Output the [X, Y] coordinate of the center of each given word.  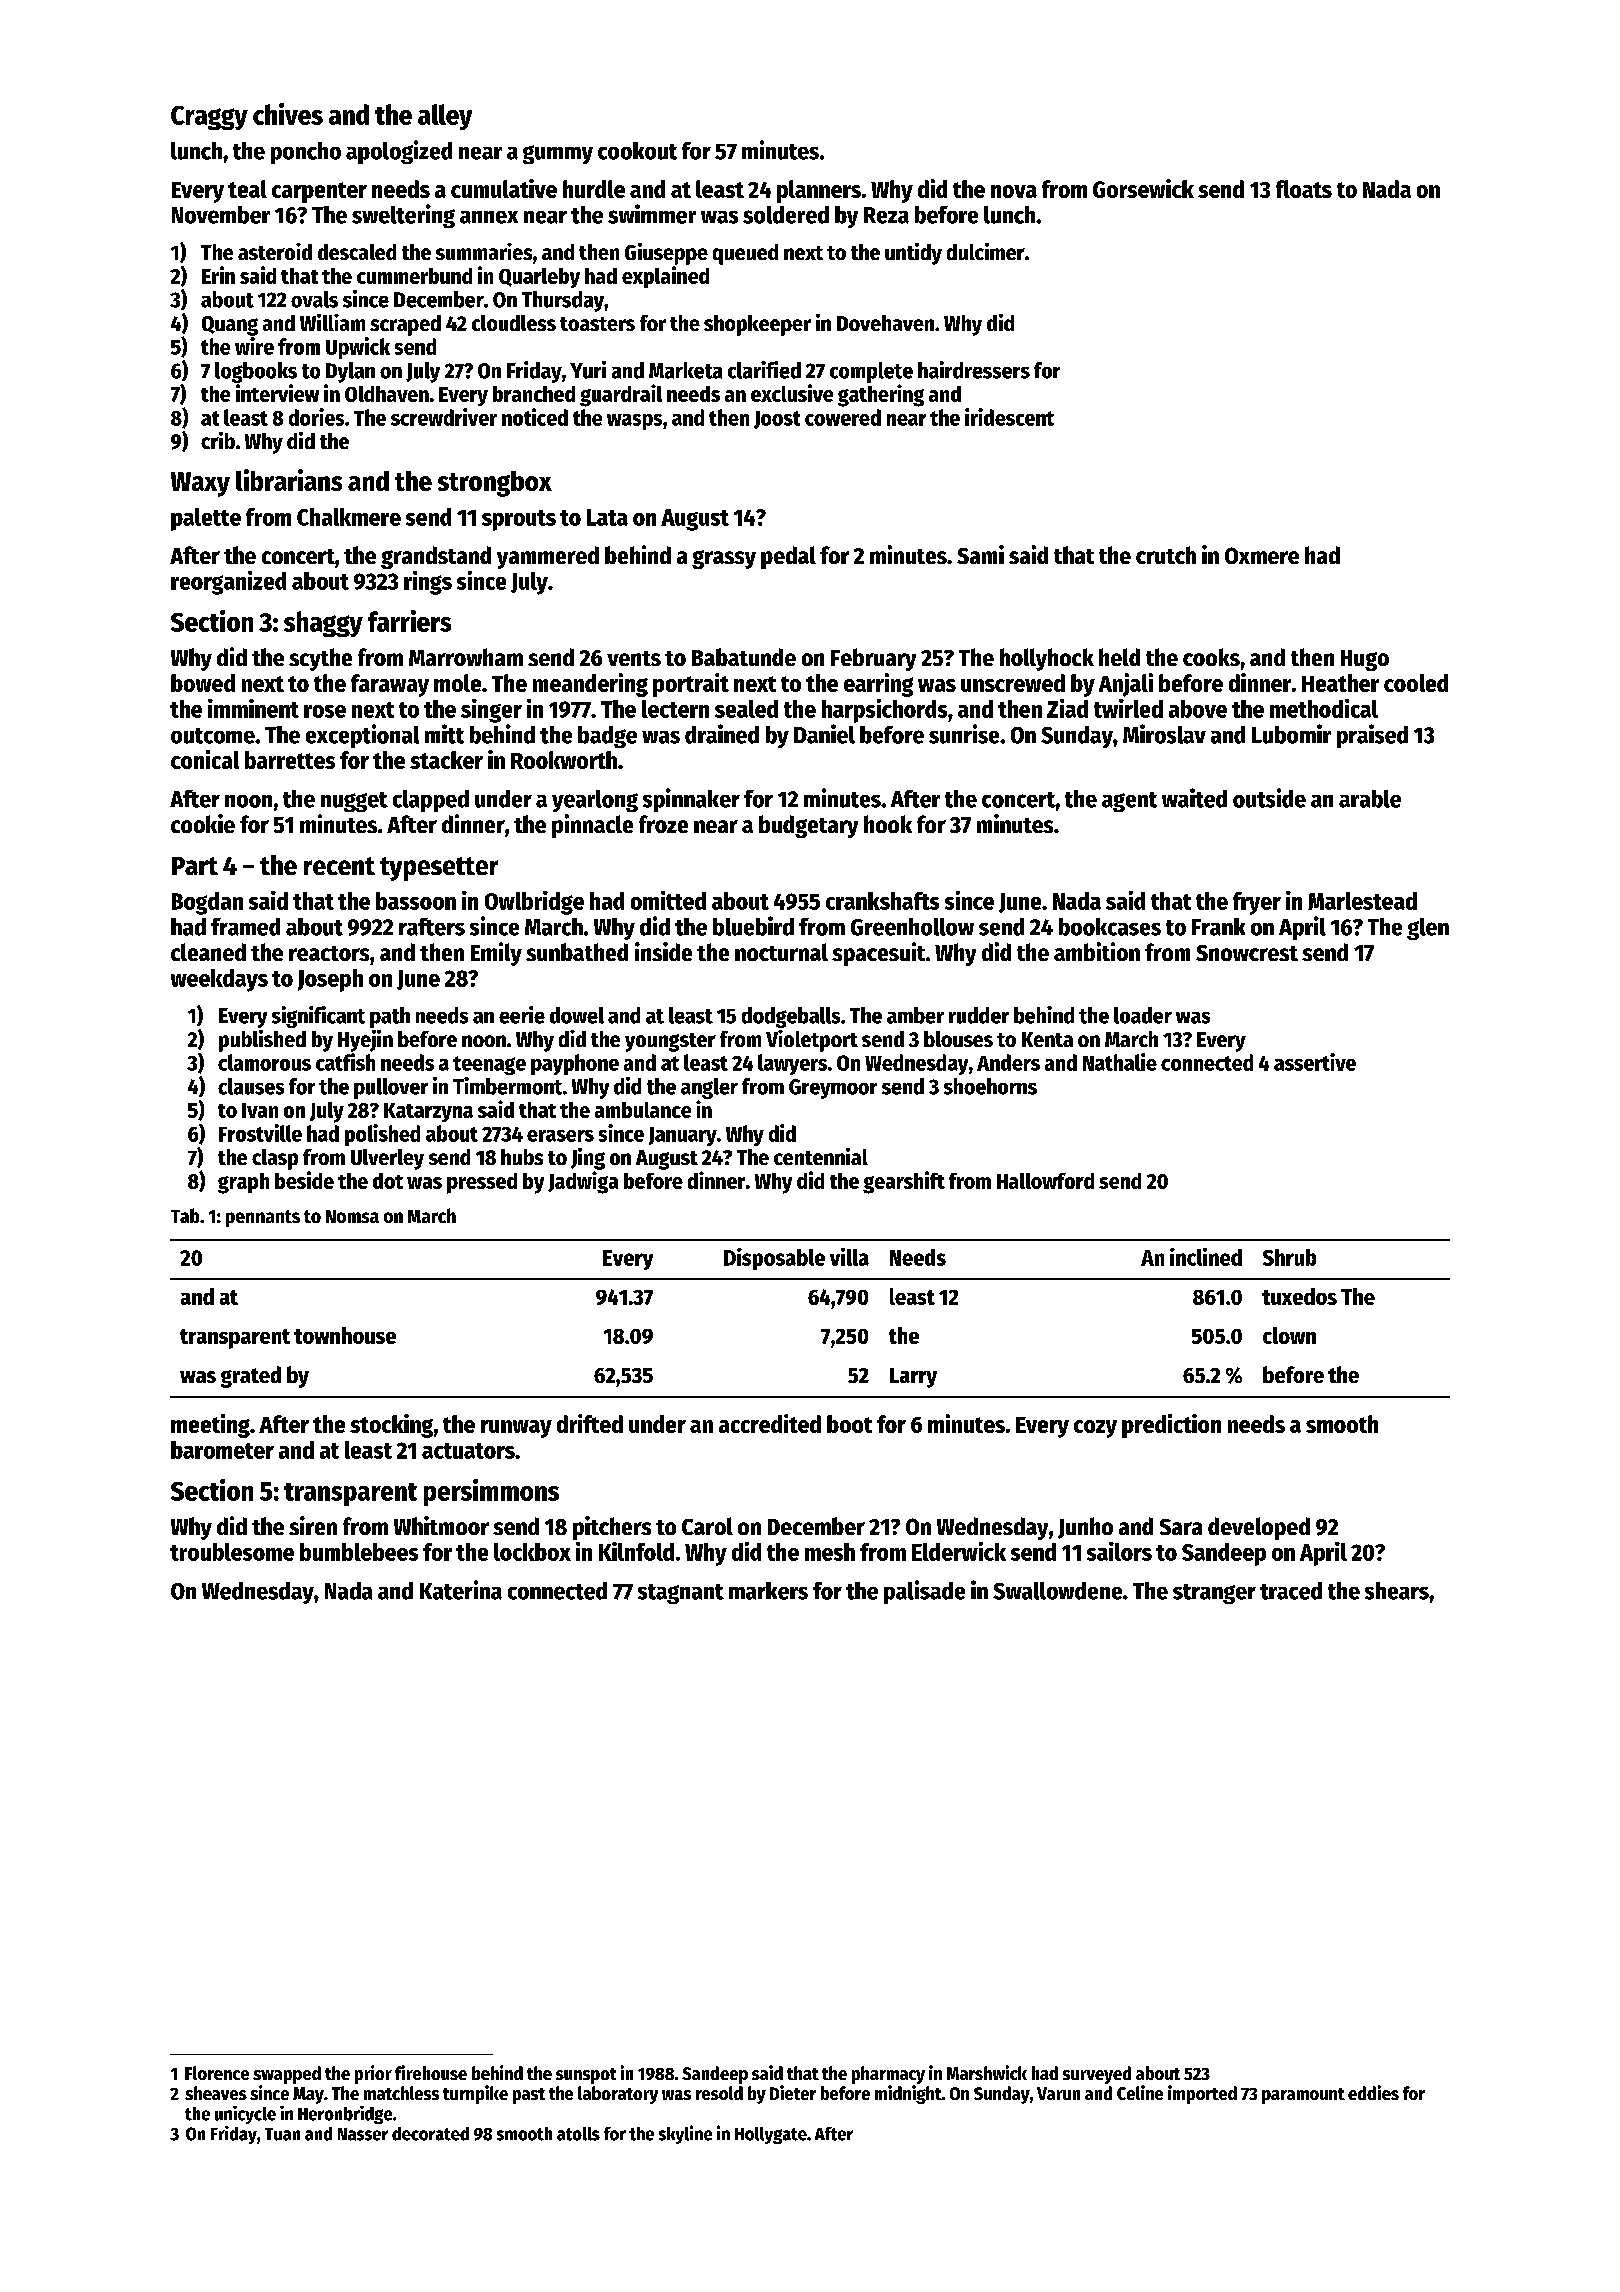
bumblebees [359, 1552]
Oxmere [1262, 555]
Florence [217, 2073]
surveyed [1097, 2075]
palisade [924, 1592]
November [221, 215]
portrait [691, 685]
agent [1129, 802]
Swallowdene [1057, 1591]
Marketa [685, 370]
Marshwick [987, 2072]
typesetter [439, 869]
